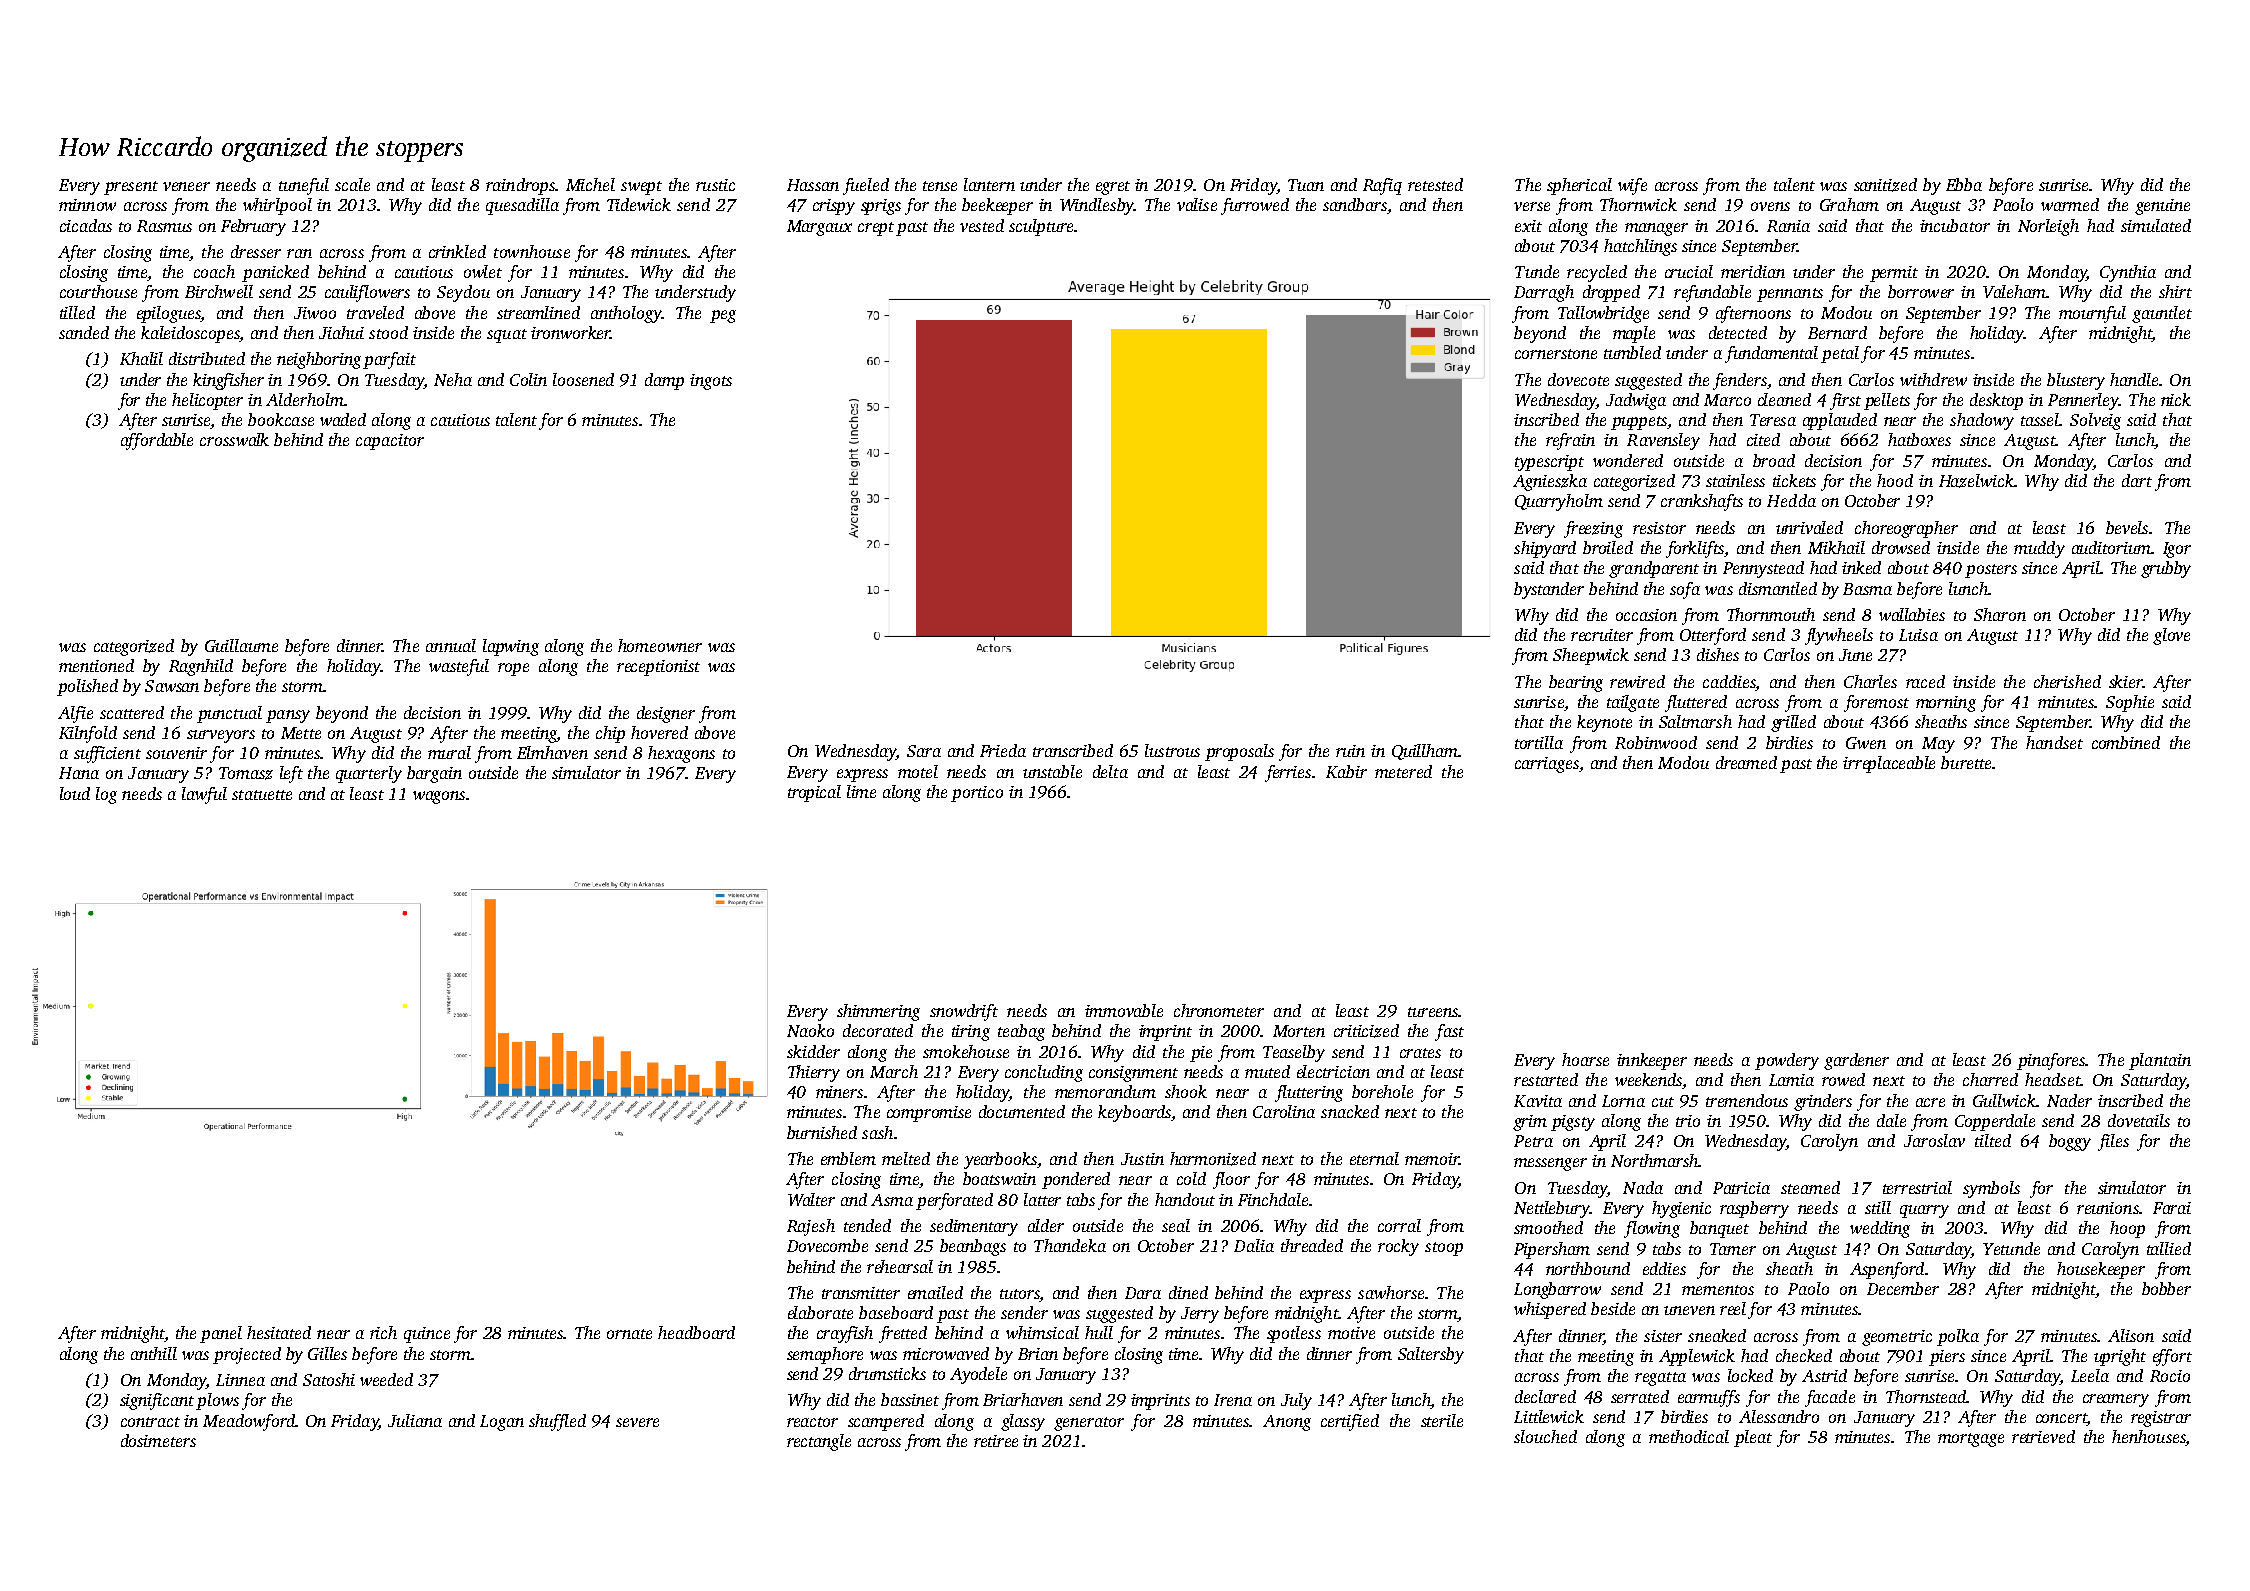  Describe the element at coordinates (1073, 750) in the screenshot. I see `transcribed` at that location.
